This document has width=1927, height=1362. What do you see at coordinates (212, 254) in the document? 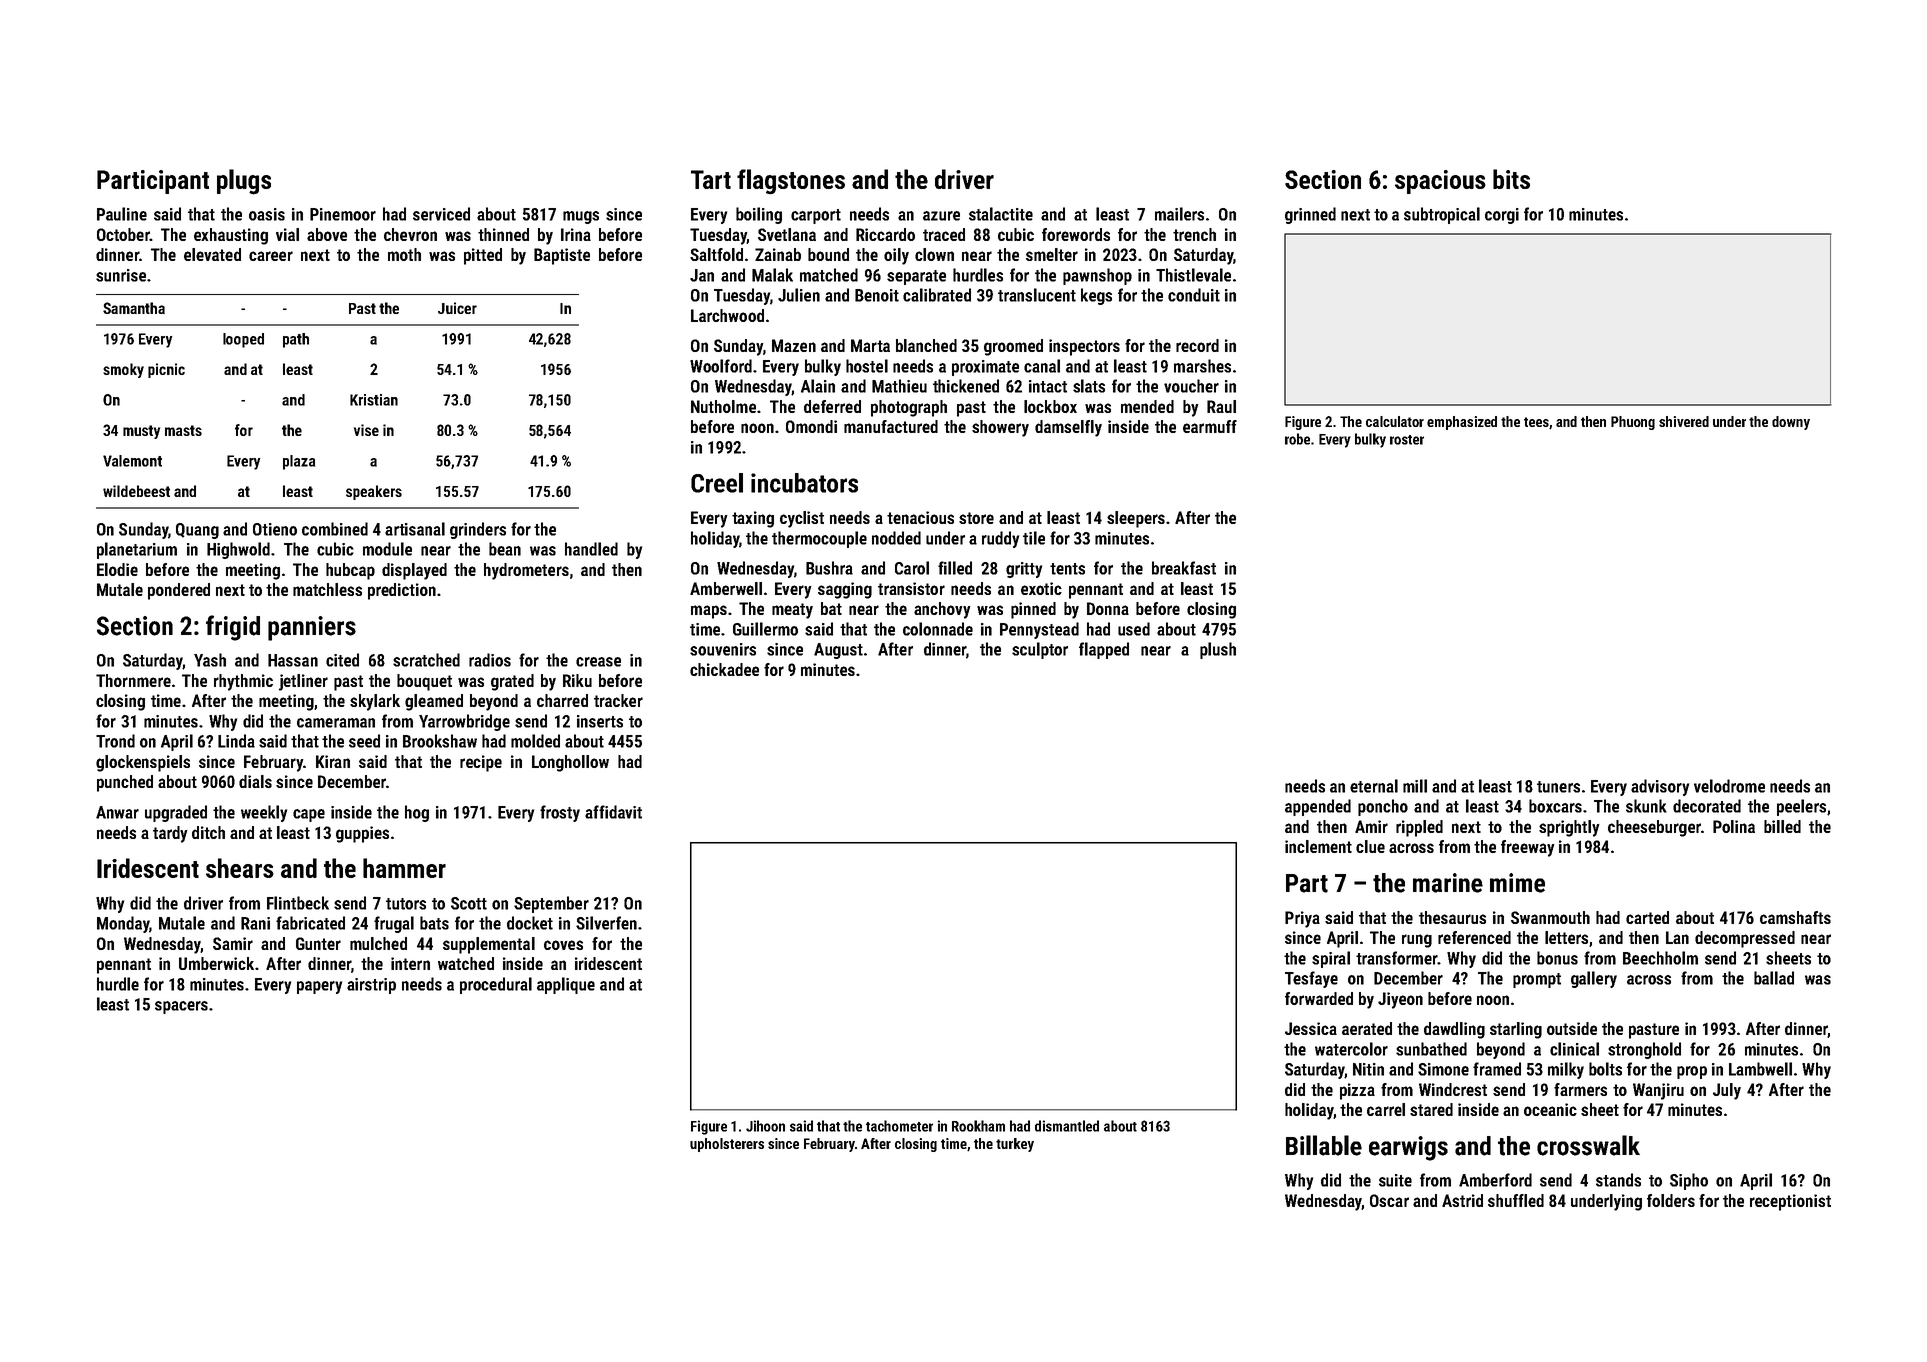
I see `elevated` at bounding box center [212, 254].
